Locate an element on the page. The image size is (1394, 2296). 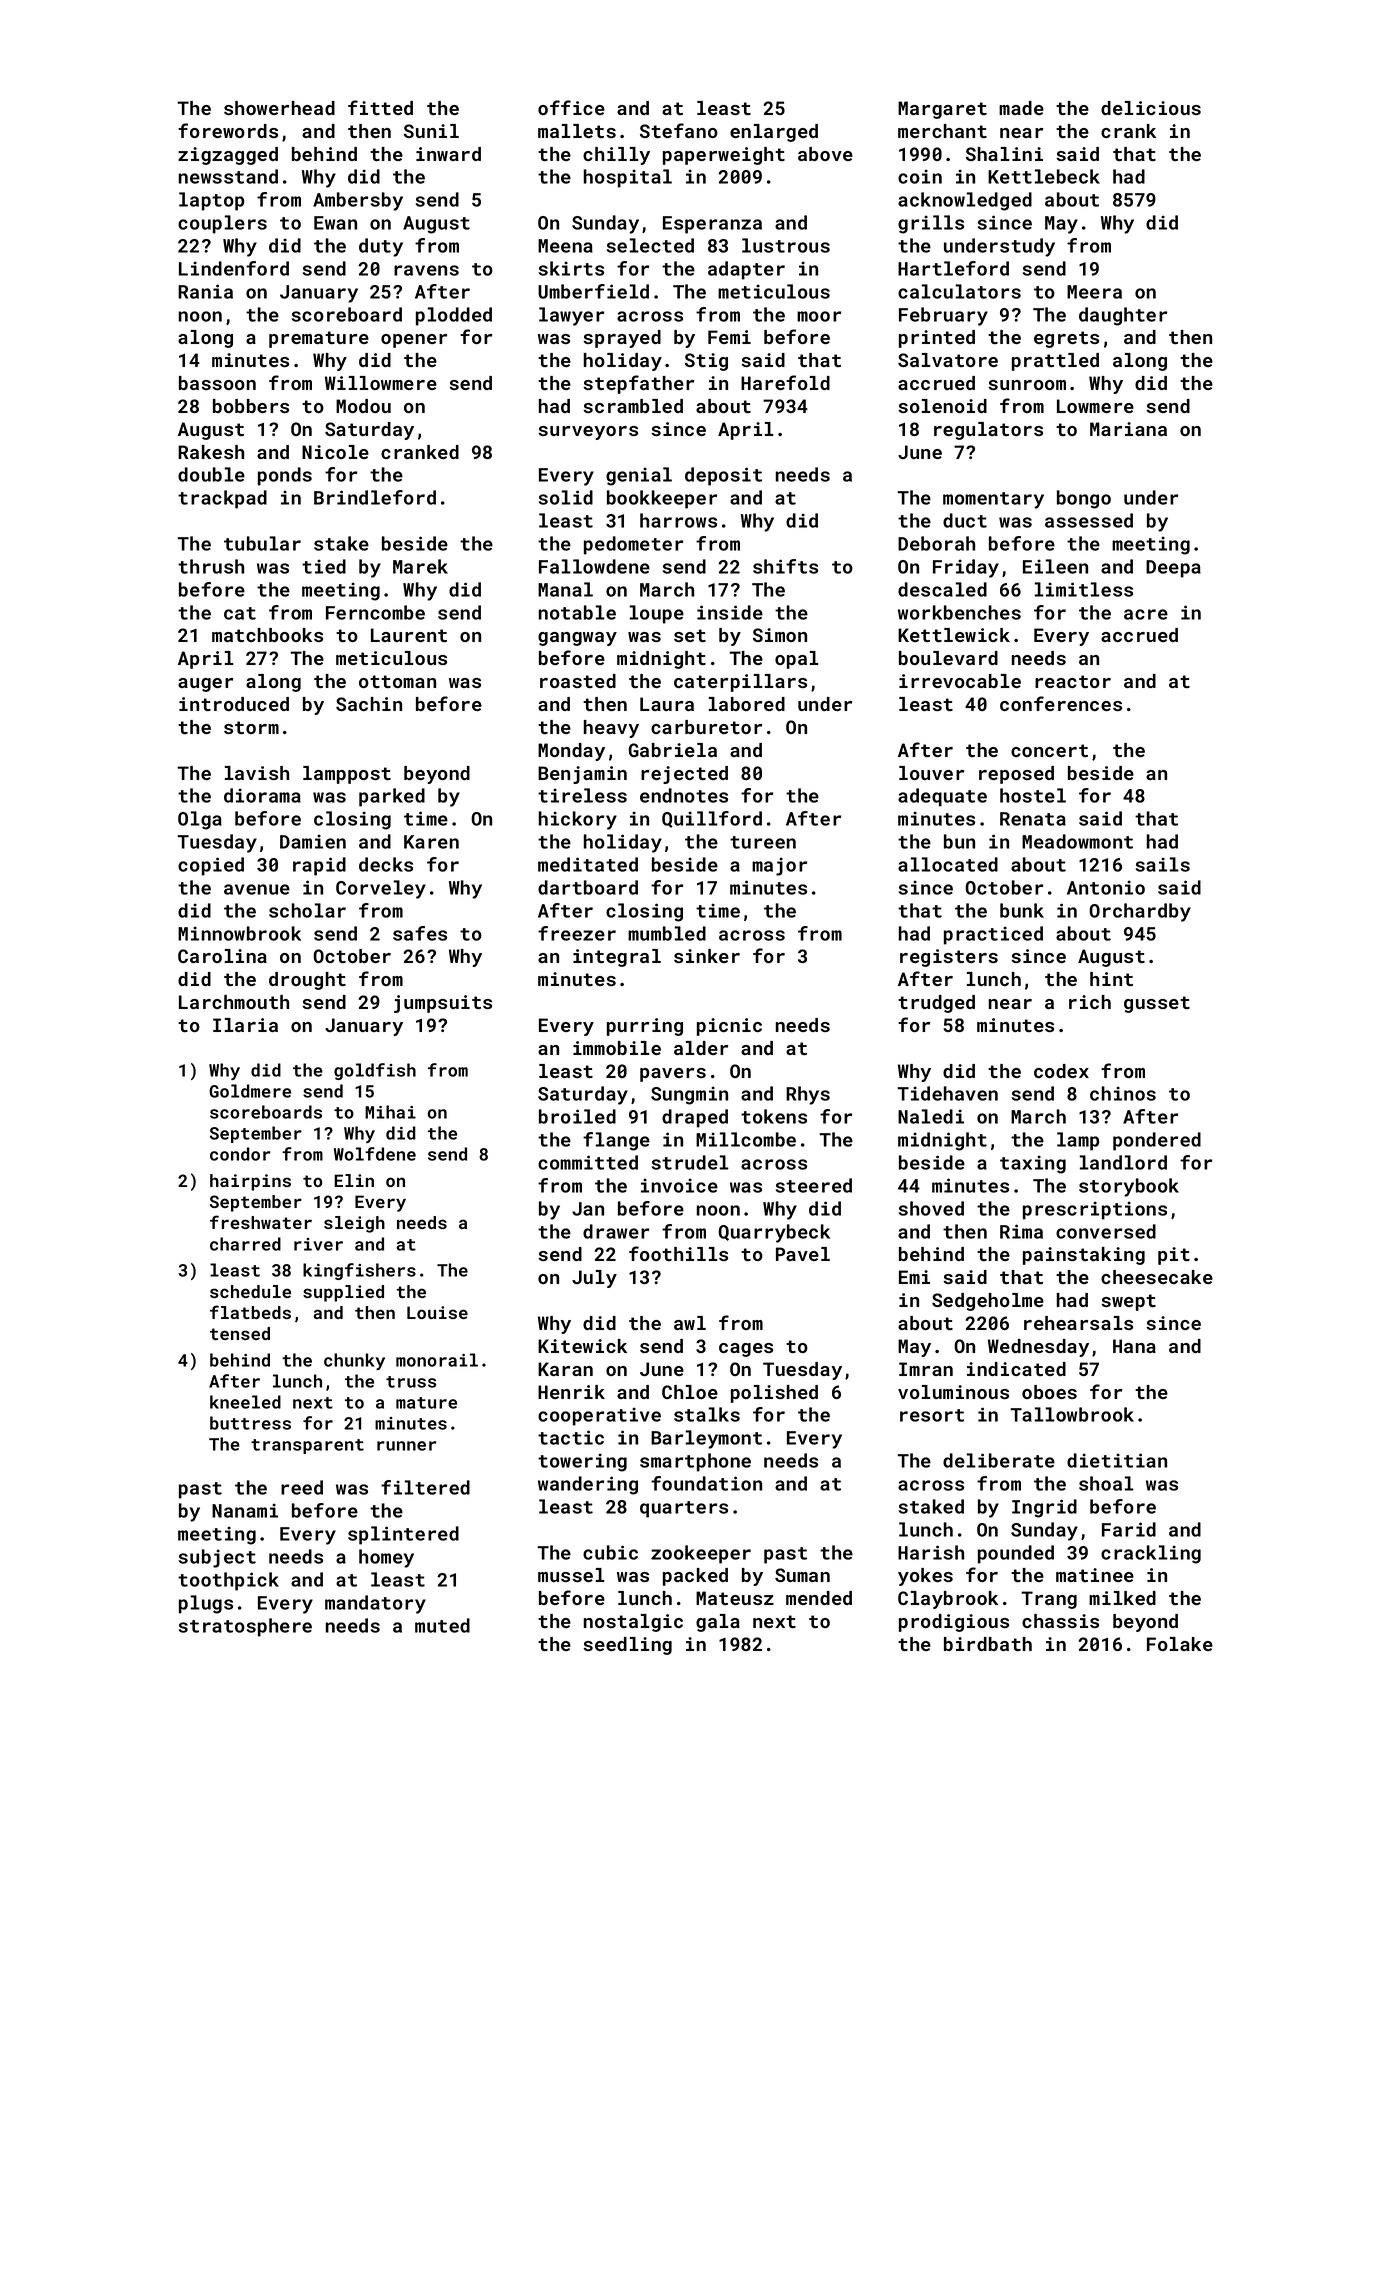
showerhead is located at coordinates (279, 108).
